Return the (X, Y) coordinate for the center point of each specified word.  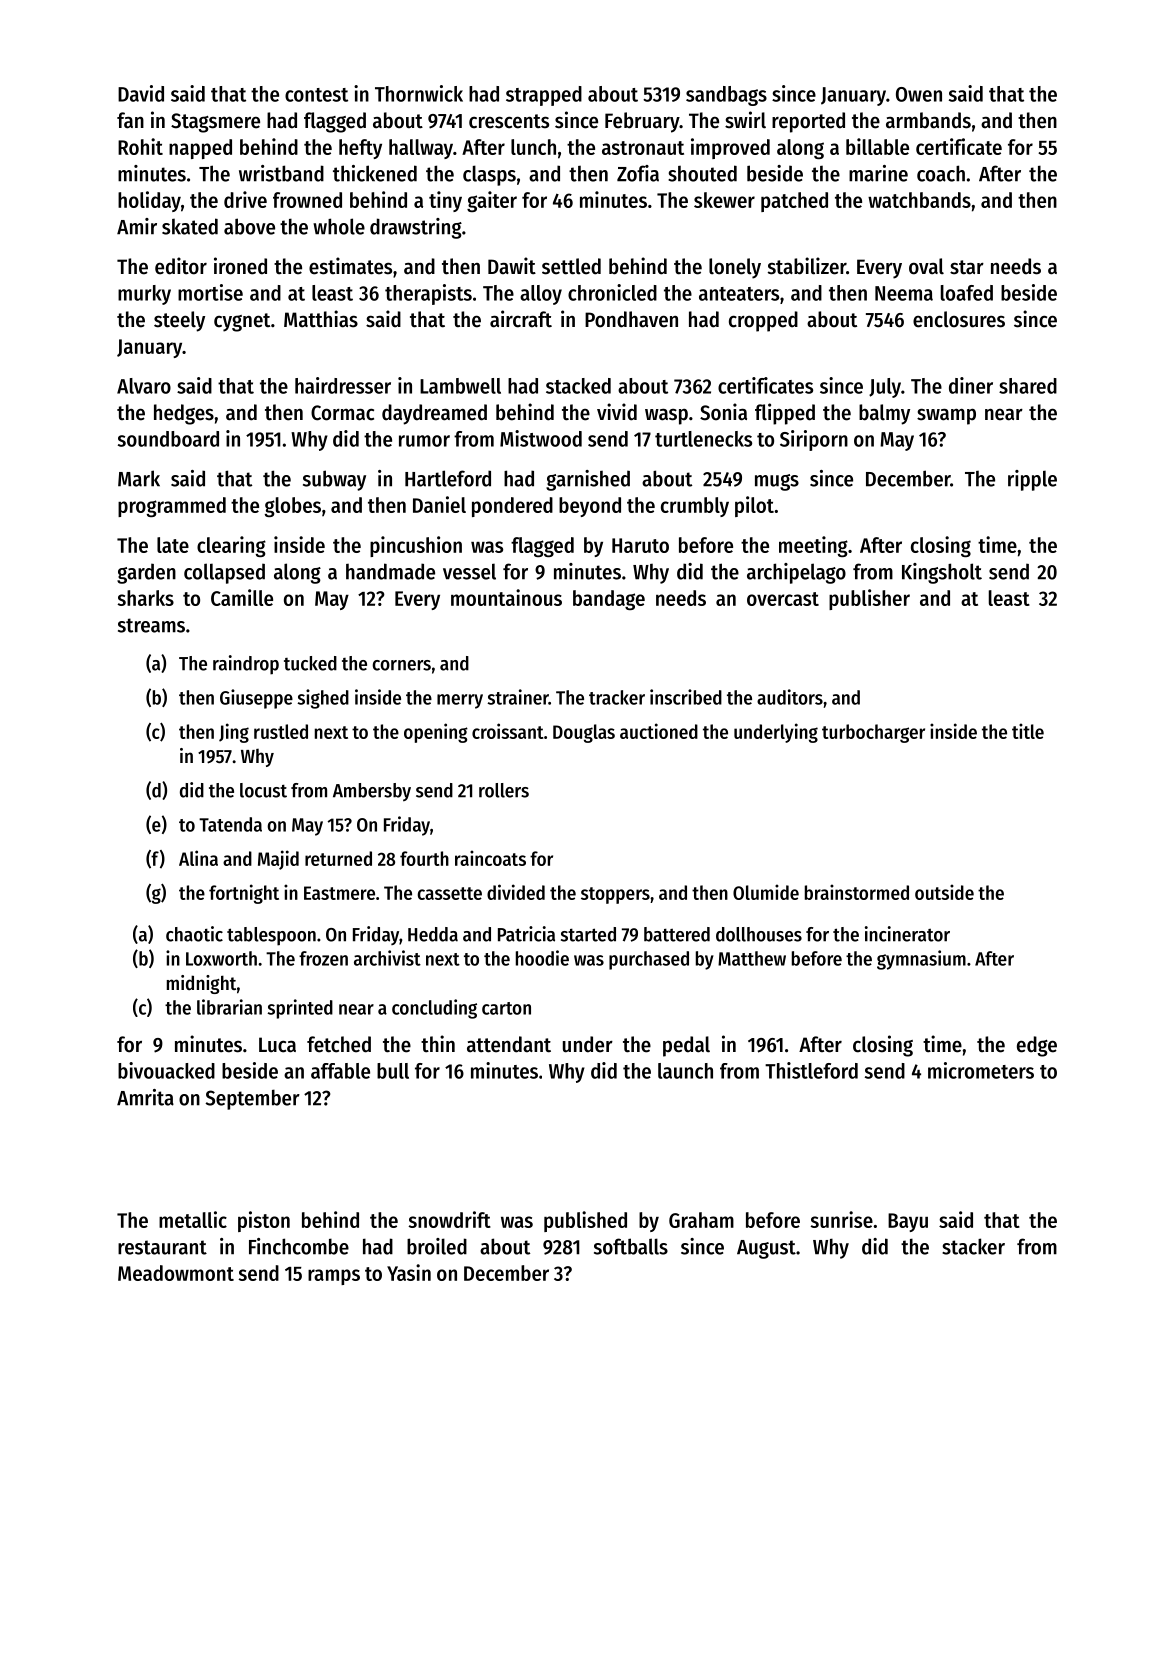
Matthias (321, 319)
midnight (201, 984)
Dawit (512, 266)
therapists (428, 294)
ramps (334, 1277)
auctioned (659, 731)
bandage (609, 600)
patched (794, 202)
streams (151, 625)
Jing (234, 733)
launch (685, 1071)
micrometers (981, 1070)
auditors (790, 697)
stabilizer (807, 266)
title (1028, 731)
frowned (307, 200)
